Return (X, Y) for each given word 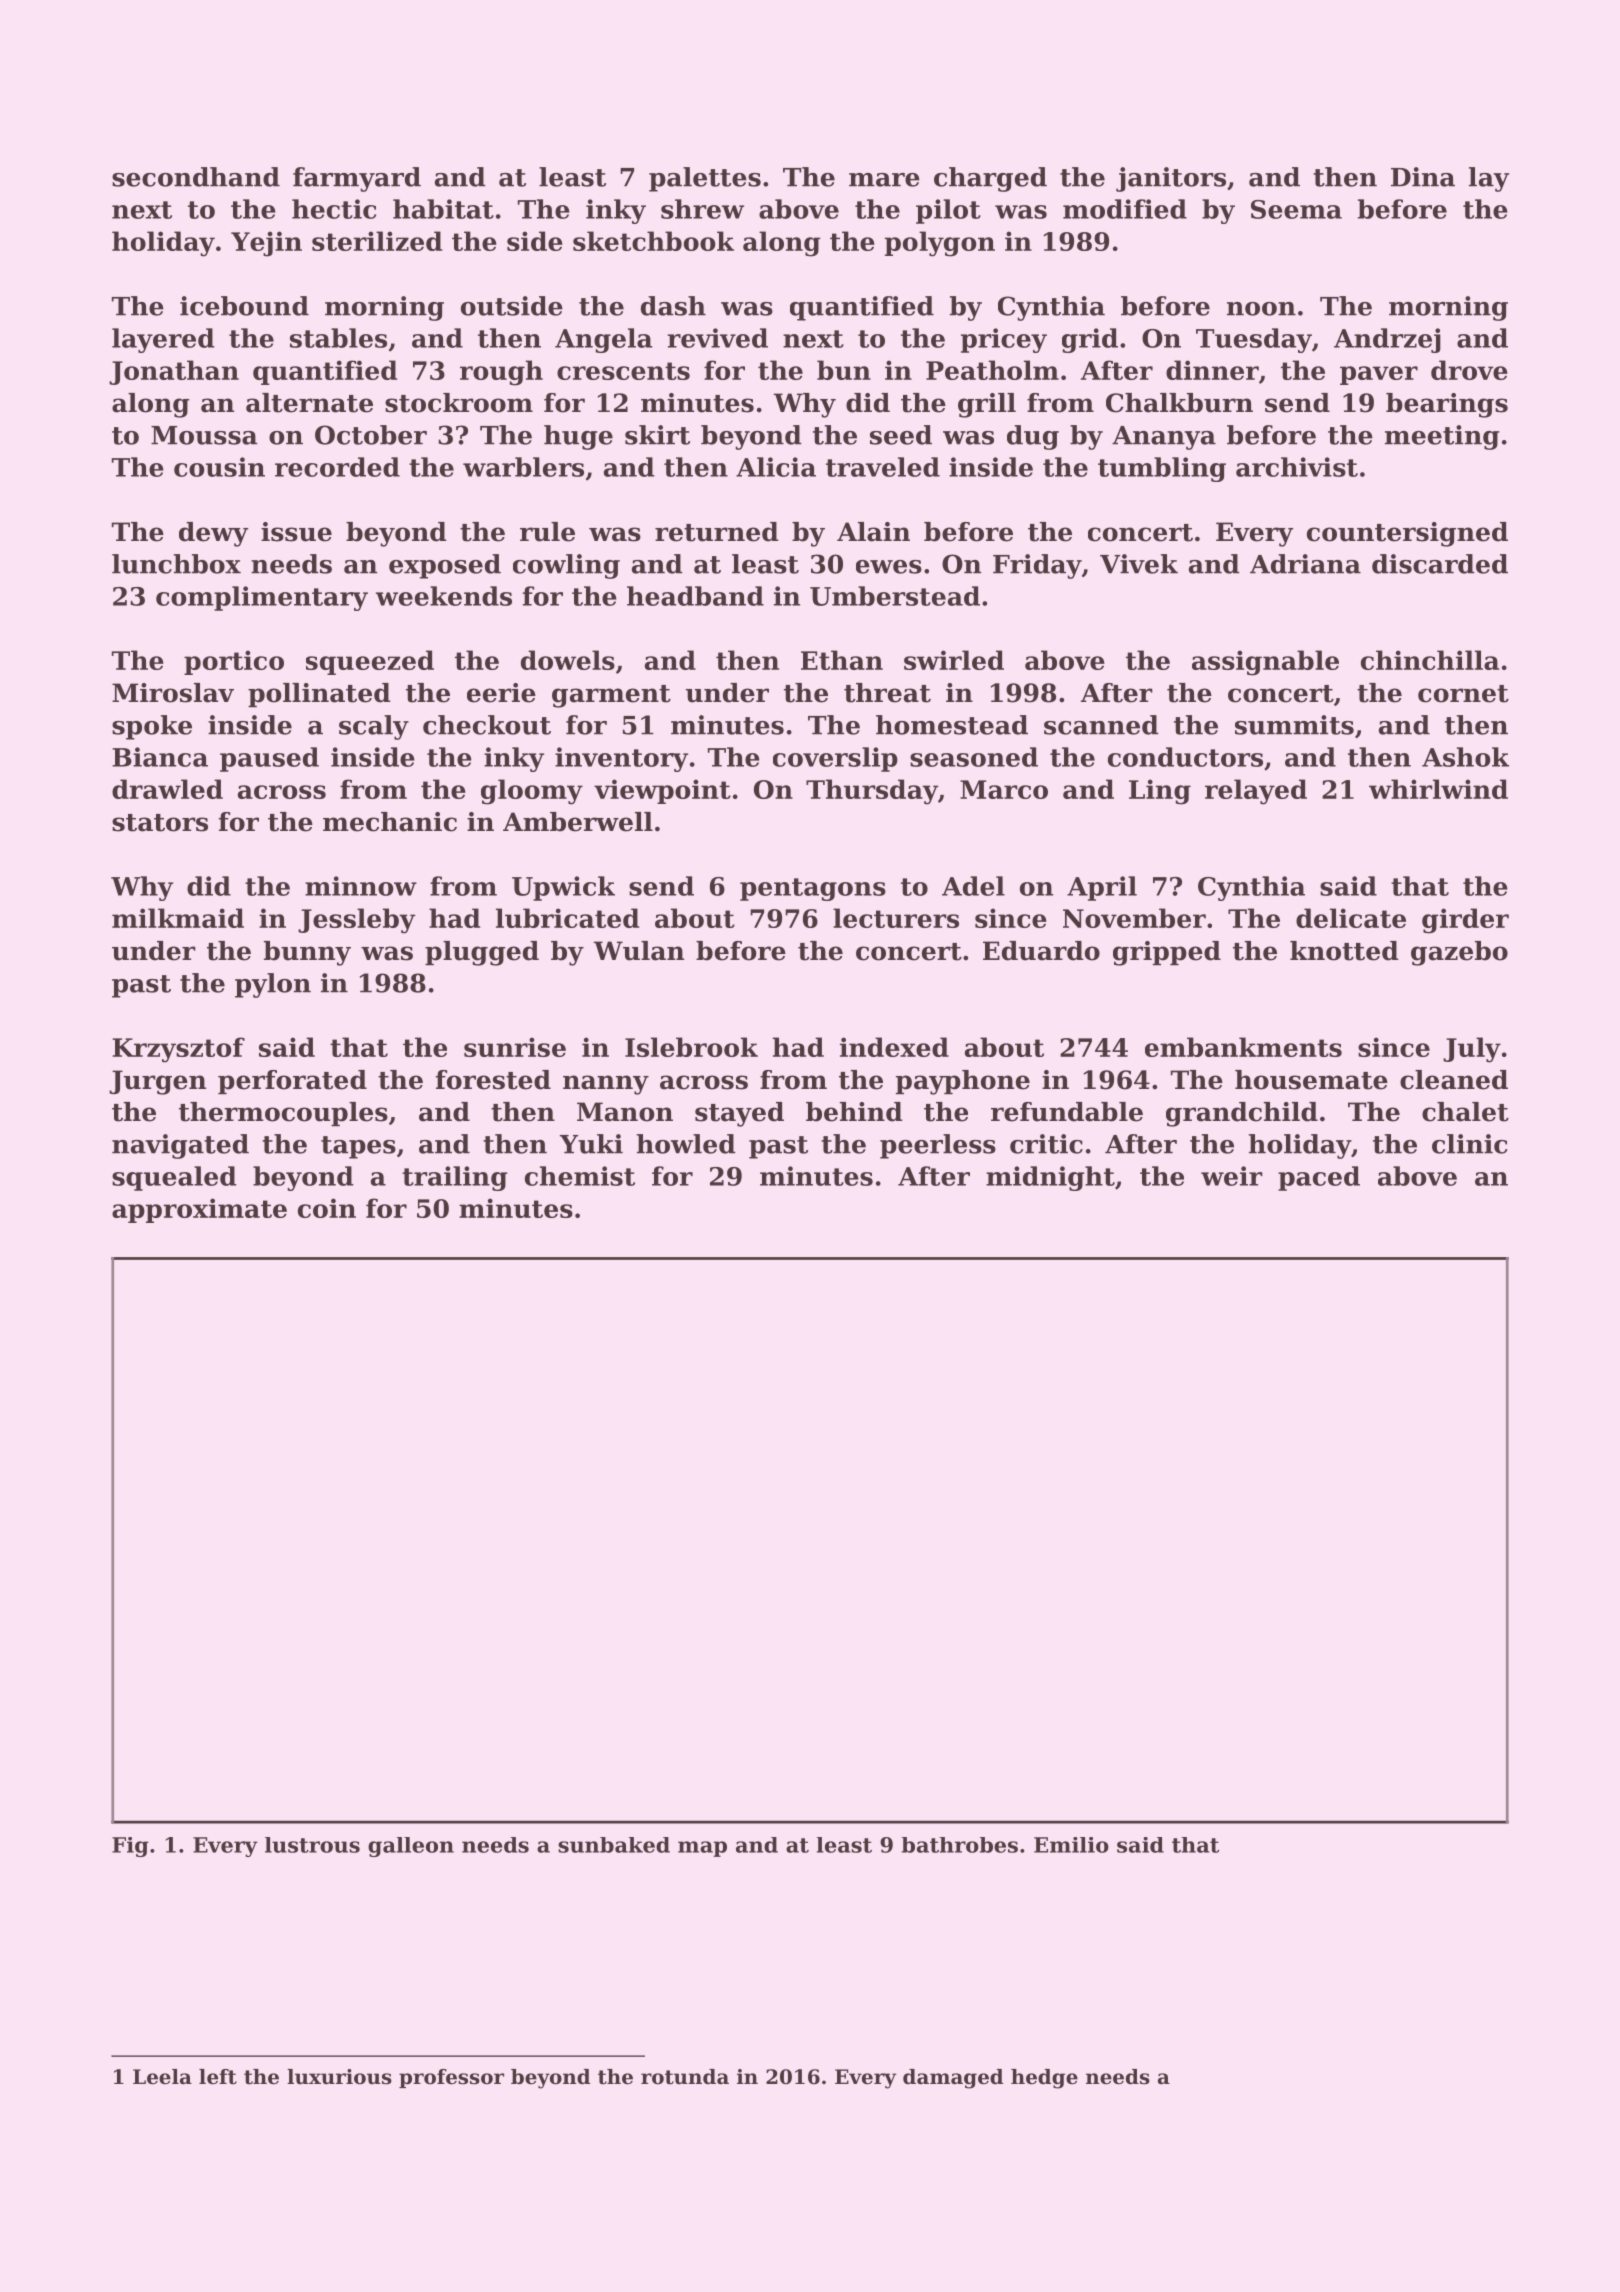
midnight (1050, 1178)
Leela (162, 2077)
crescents (623, 371)
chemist (580, 1176)
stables (338, 338)
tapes (358, 1147)
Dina (1423, 177)
